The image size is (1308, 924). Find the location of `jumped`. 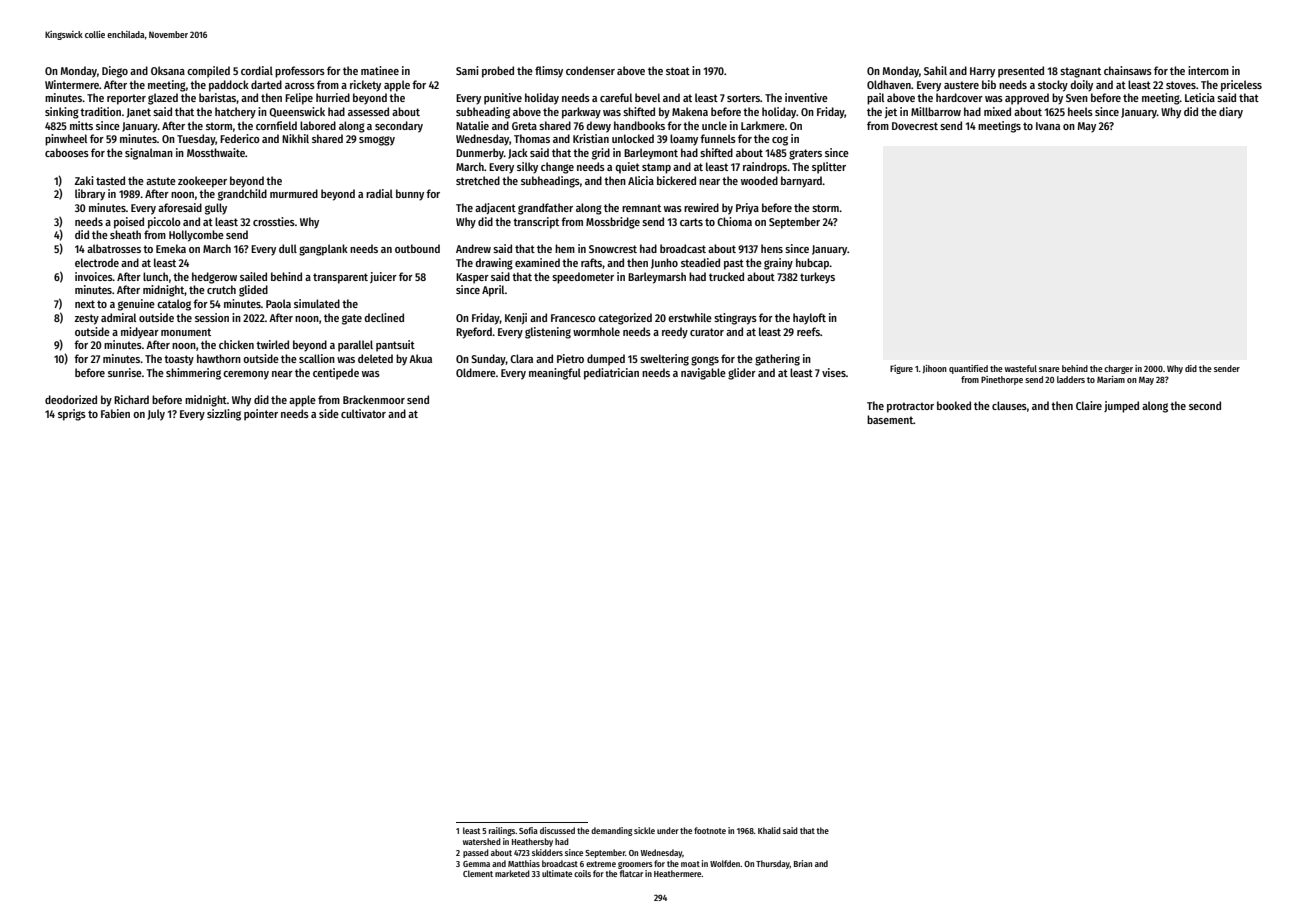

jumped is located at coordinates (1121, 407).
